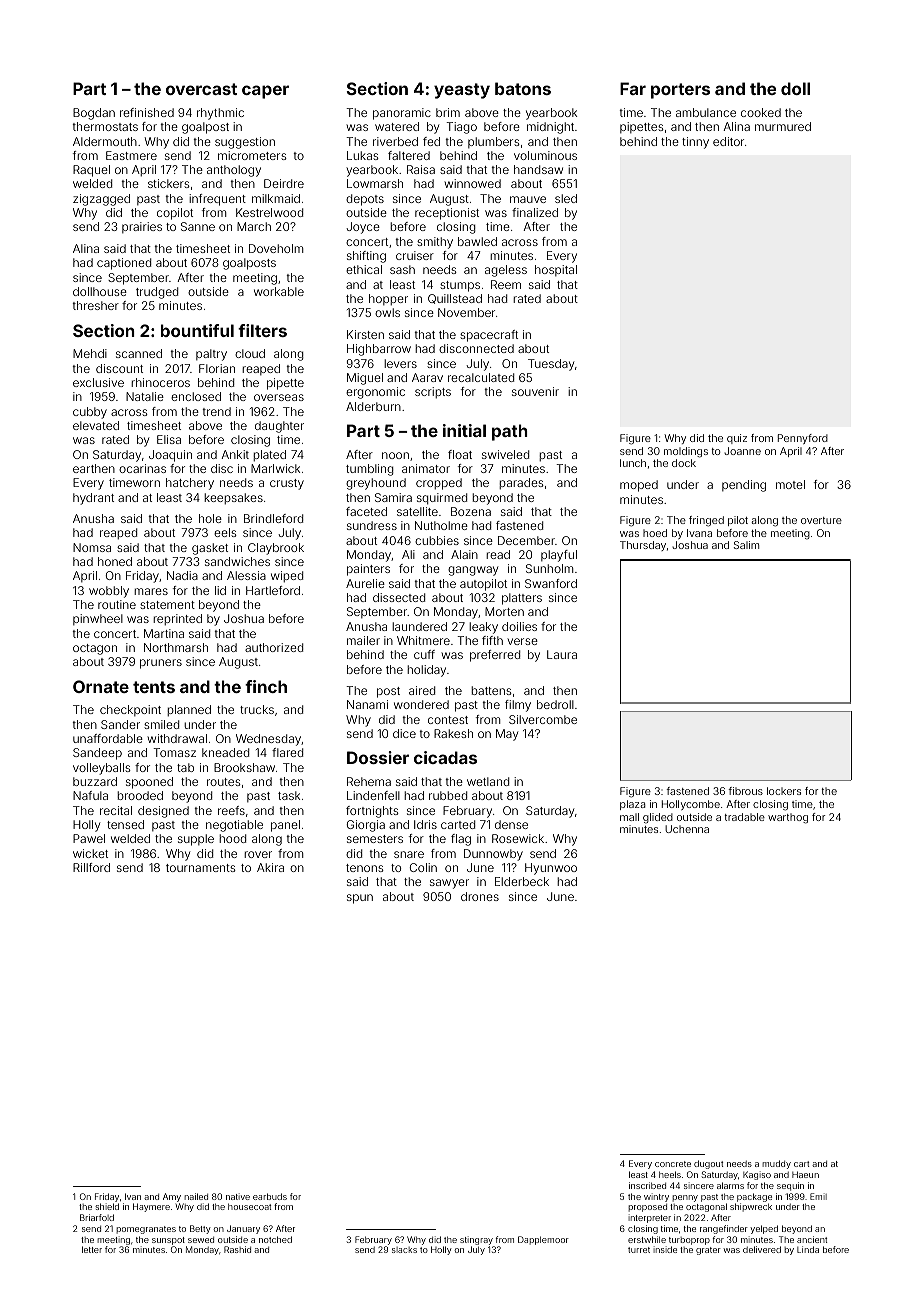 The width and height of the screenshot is (924, 1308). What do you see at coordinates (655, 533) in the screenshot?
I see `hoed` at bounding box center [655, 533].
